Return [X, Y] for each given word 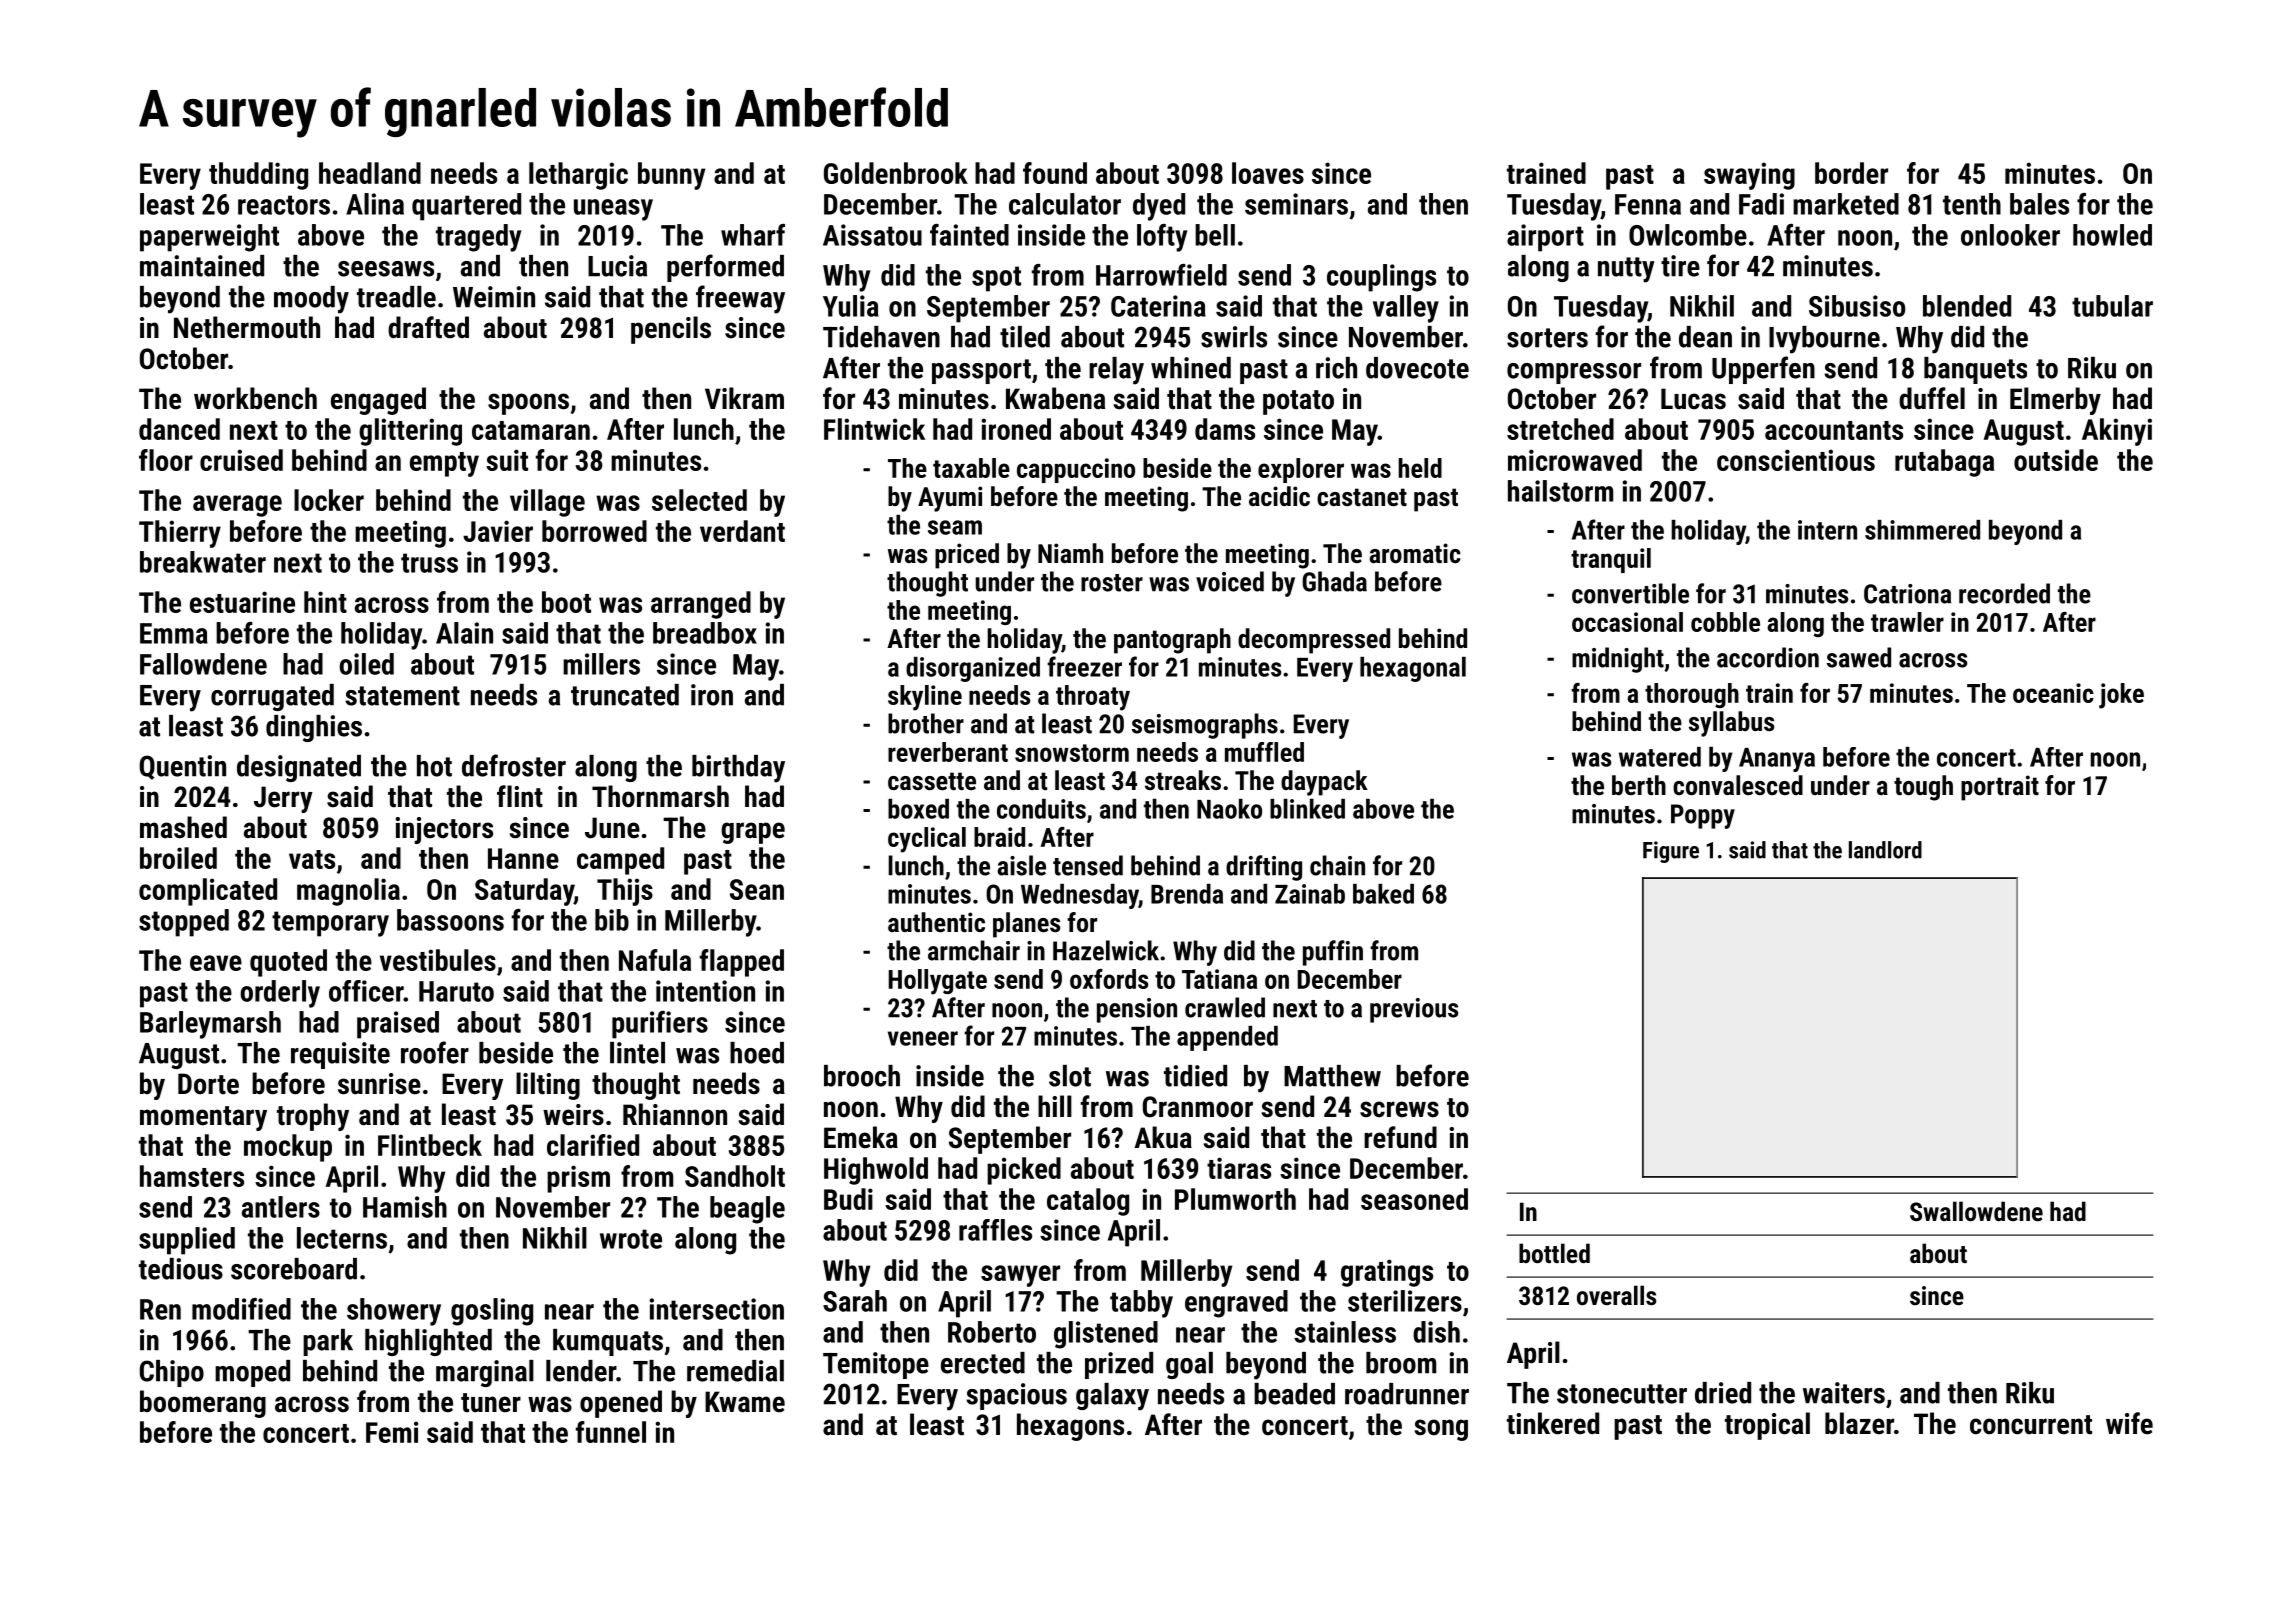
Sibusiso [1857, 306]
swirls [1234, 337]
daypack [1324, 783]
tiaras [1239, 1168]
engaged [378, 401]
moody [311, 300]
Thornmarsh [660, 796]
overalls [1616, 1295]
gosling [492, 1312]
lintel [637, 1053]
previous [1414, 1010]
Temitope [876, 1365]
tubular [2112, 306]
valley [1406, 309]
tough [1923, 788]
